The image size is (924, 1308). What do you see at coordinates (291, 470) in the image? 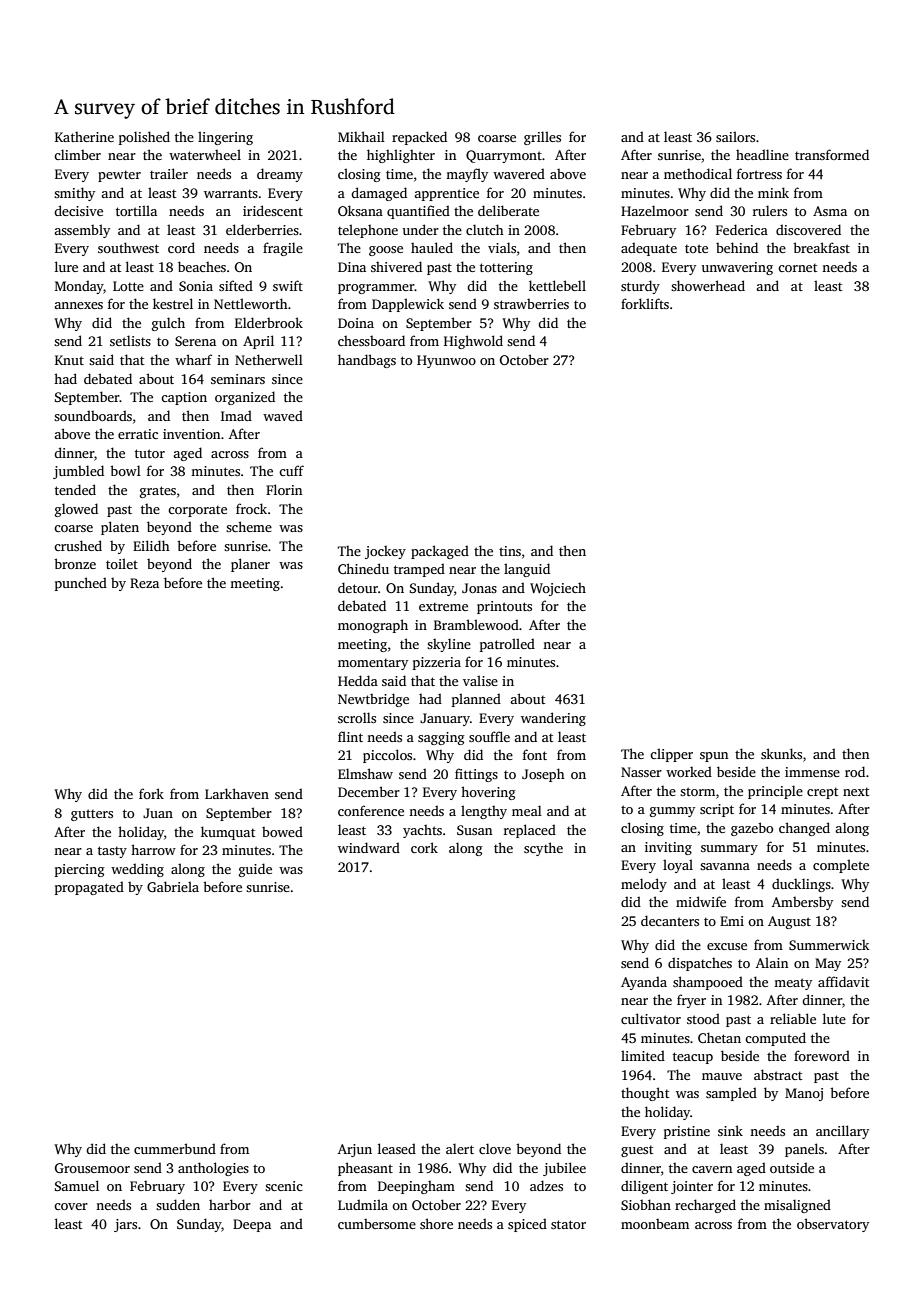
I see `cuff` at bounding box center [291, 470].
